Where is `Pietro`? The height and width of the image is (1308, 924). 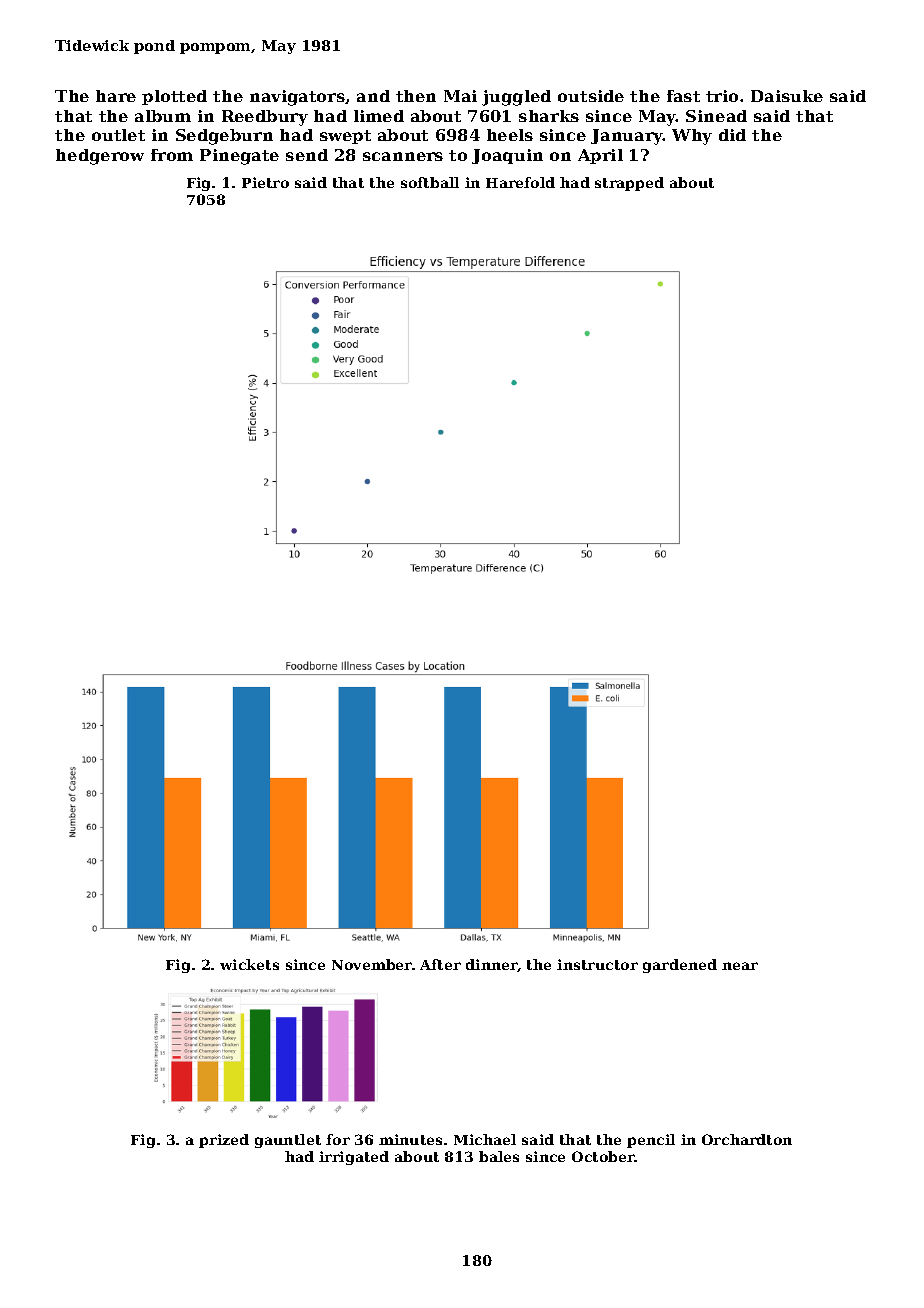
Pietro is located at coordinates (265, 182).
